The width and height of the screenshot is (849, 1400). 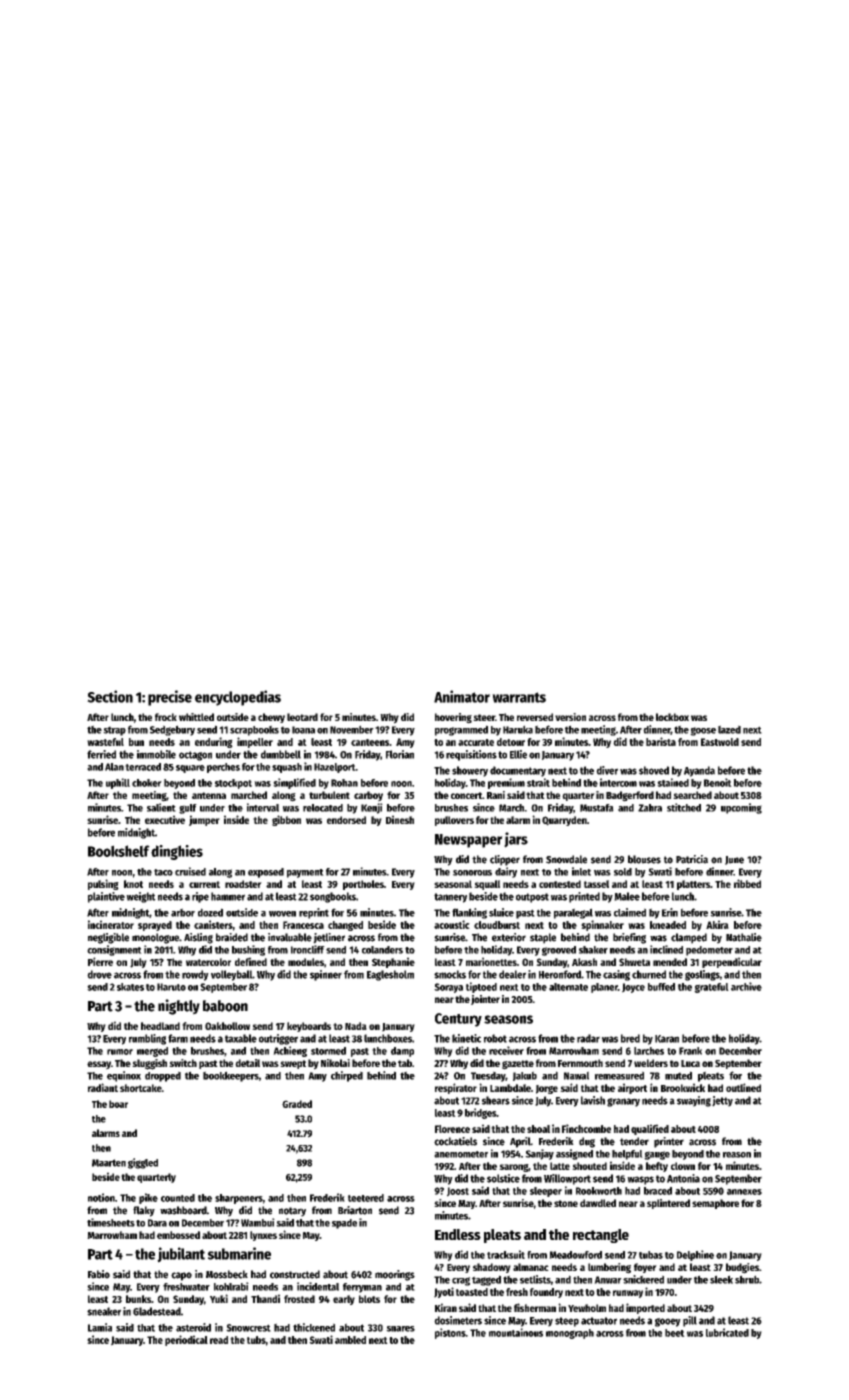 I want to click on Nada, so click(x=356, y=1026).
